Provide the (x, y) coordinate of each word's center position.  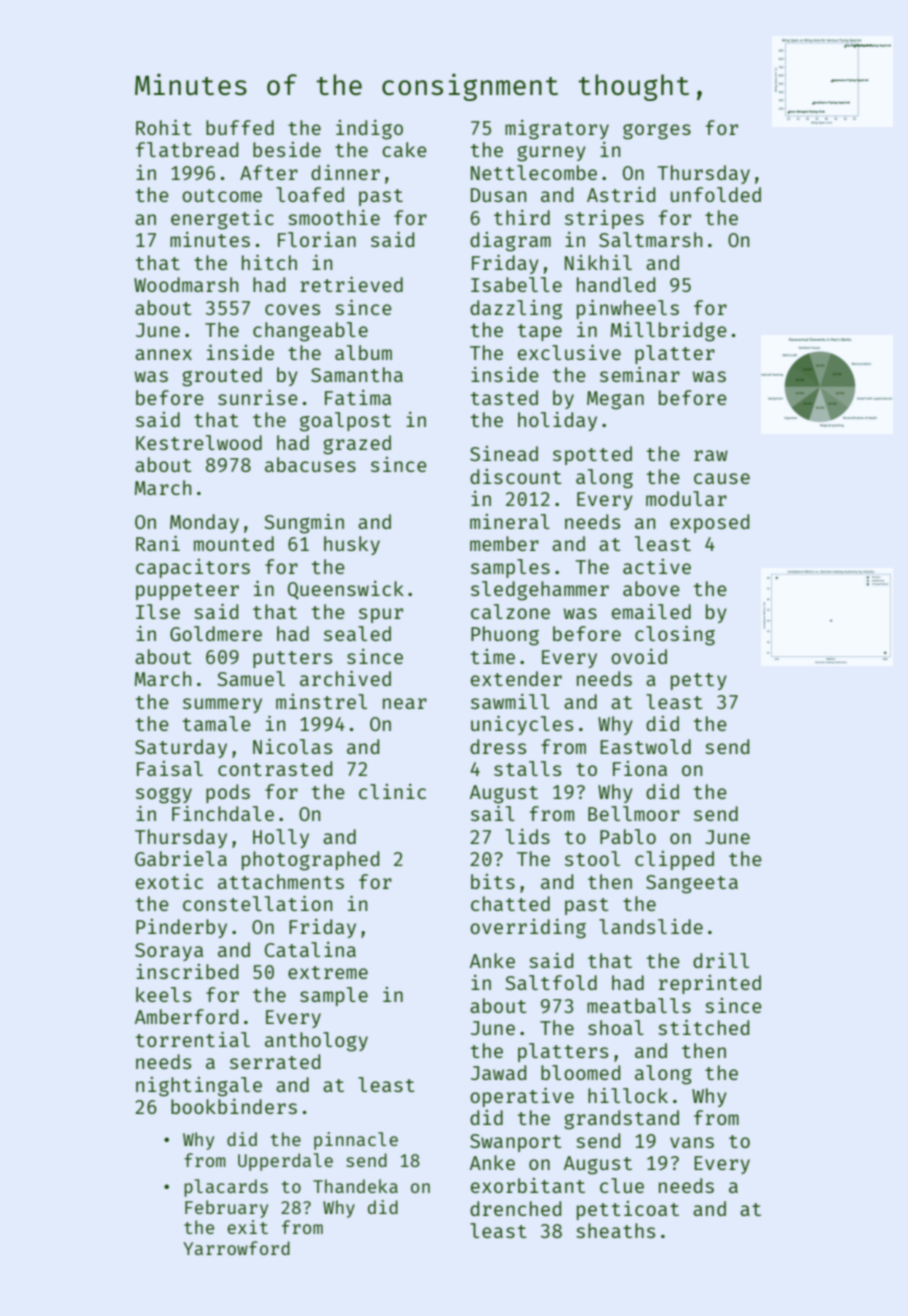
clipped (674, 860)
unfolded (716, 194)
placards (226, 1188)
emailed (651, 611)
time (493, 656)
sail (493, 813)
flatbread (187, 149)
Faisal (170, 768)
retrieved (351, 284)
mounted (234, 543)
